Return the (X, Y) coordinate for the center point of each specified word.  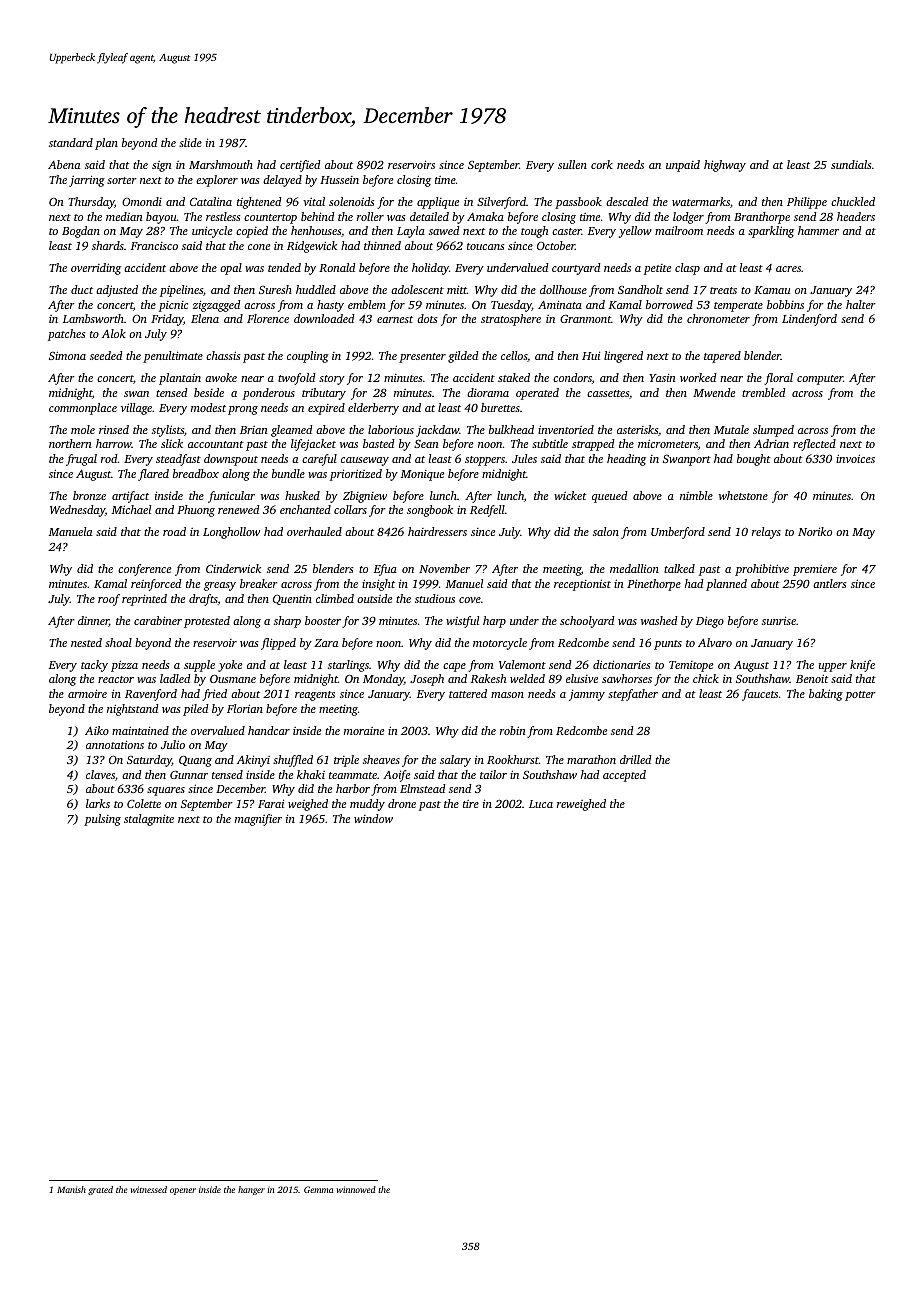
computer (820, 380)
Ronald (337, 267)
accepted (624, 776)
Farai (271, 803)
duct (82, 289)
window (373, 818)
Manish (71, 1189)
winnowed (356, 1189)
